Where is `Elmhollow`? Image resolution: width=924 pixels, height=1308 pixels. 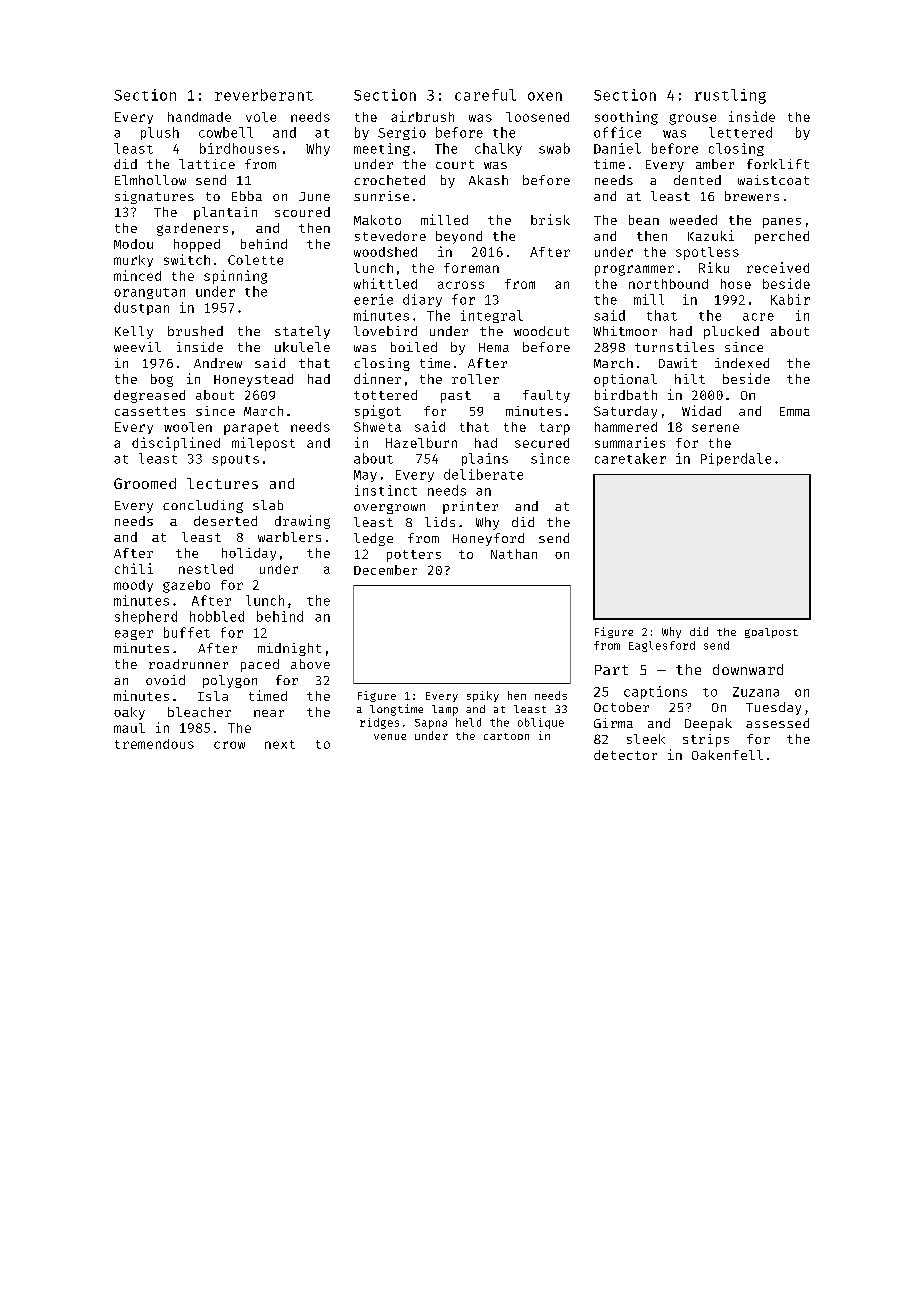 Elmhollow is located at coordinates (150, 180).
